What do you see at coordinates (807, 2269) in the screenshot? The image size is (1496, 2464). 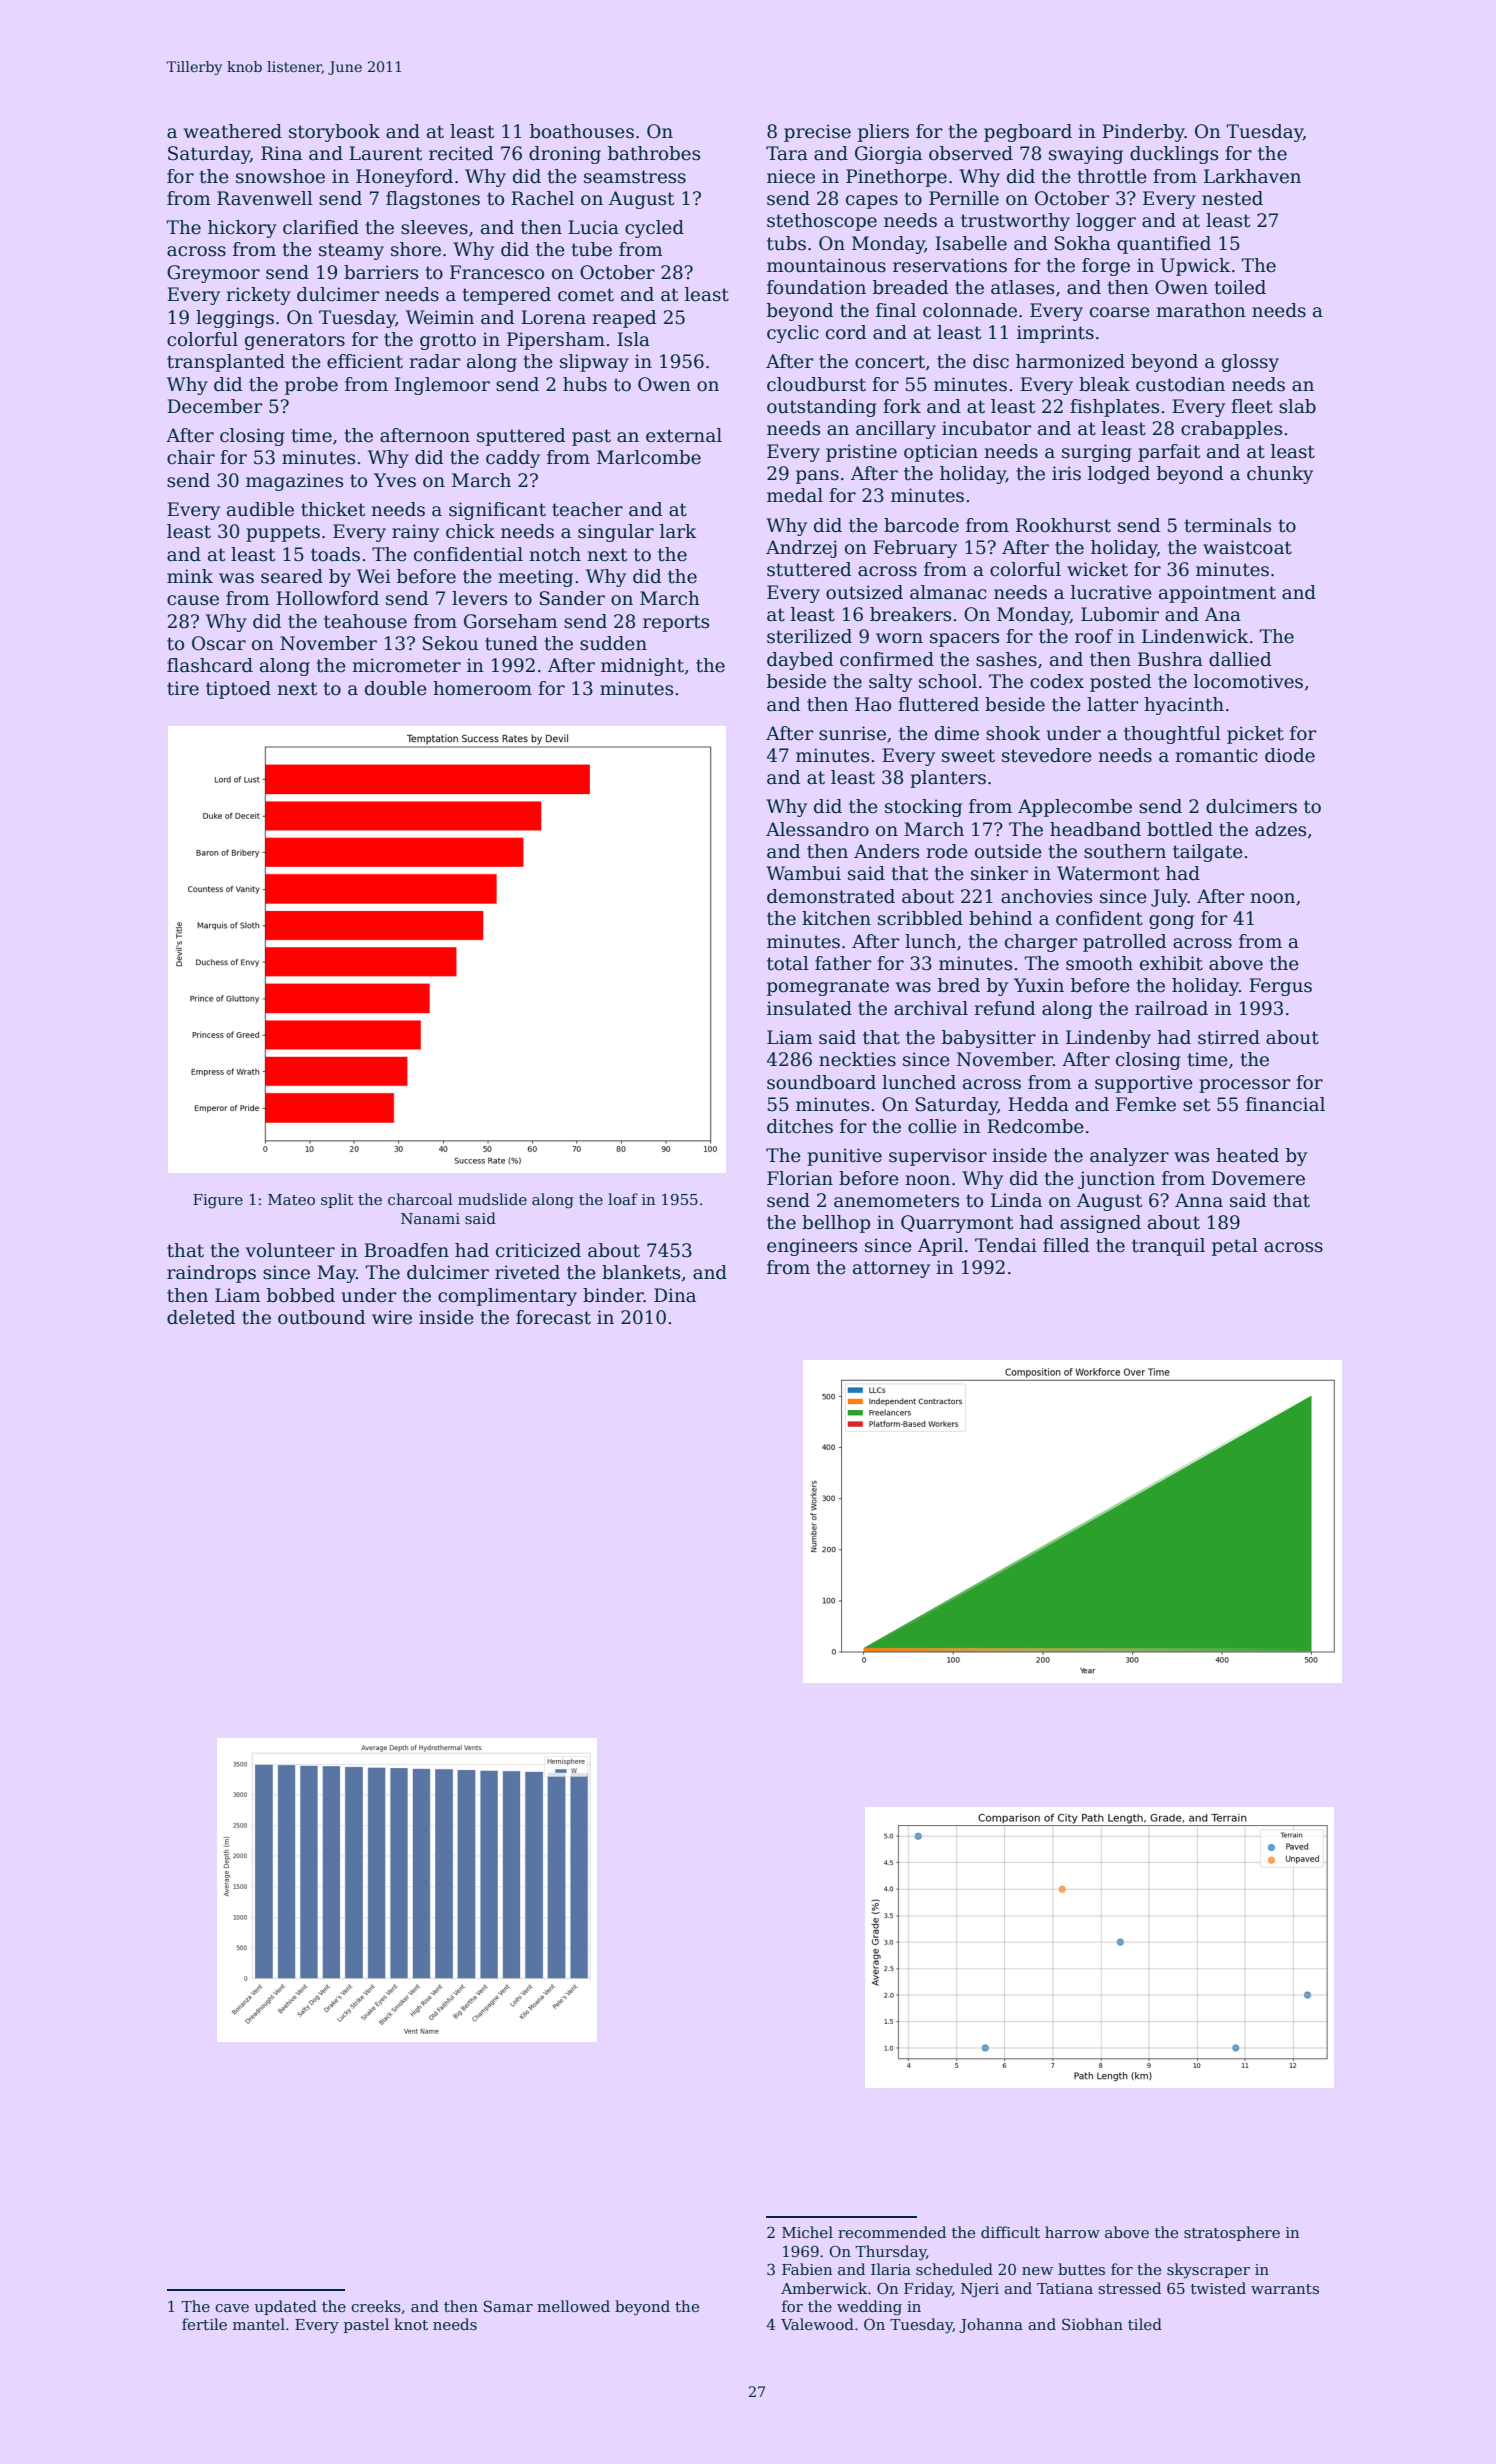 I see `Fabien` at bounding box center [807, 2269].
